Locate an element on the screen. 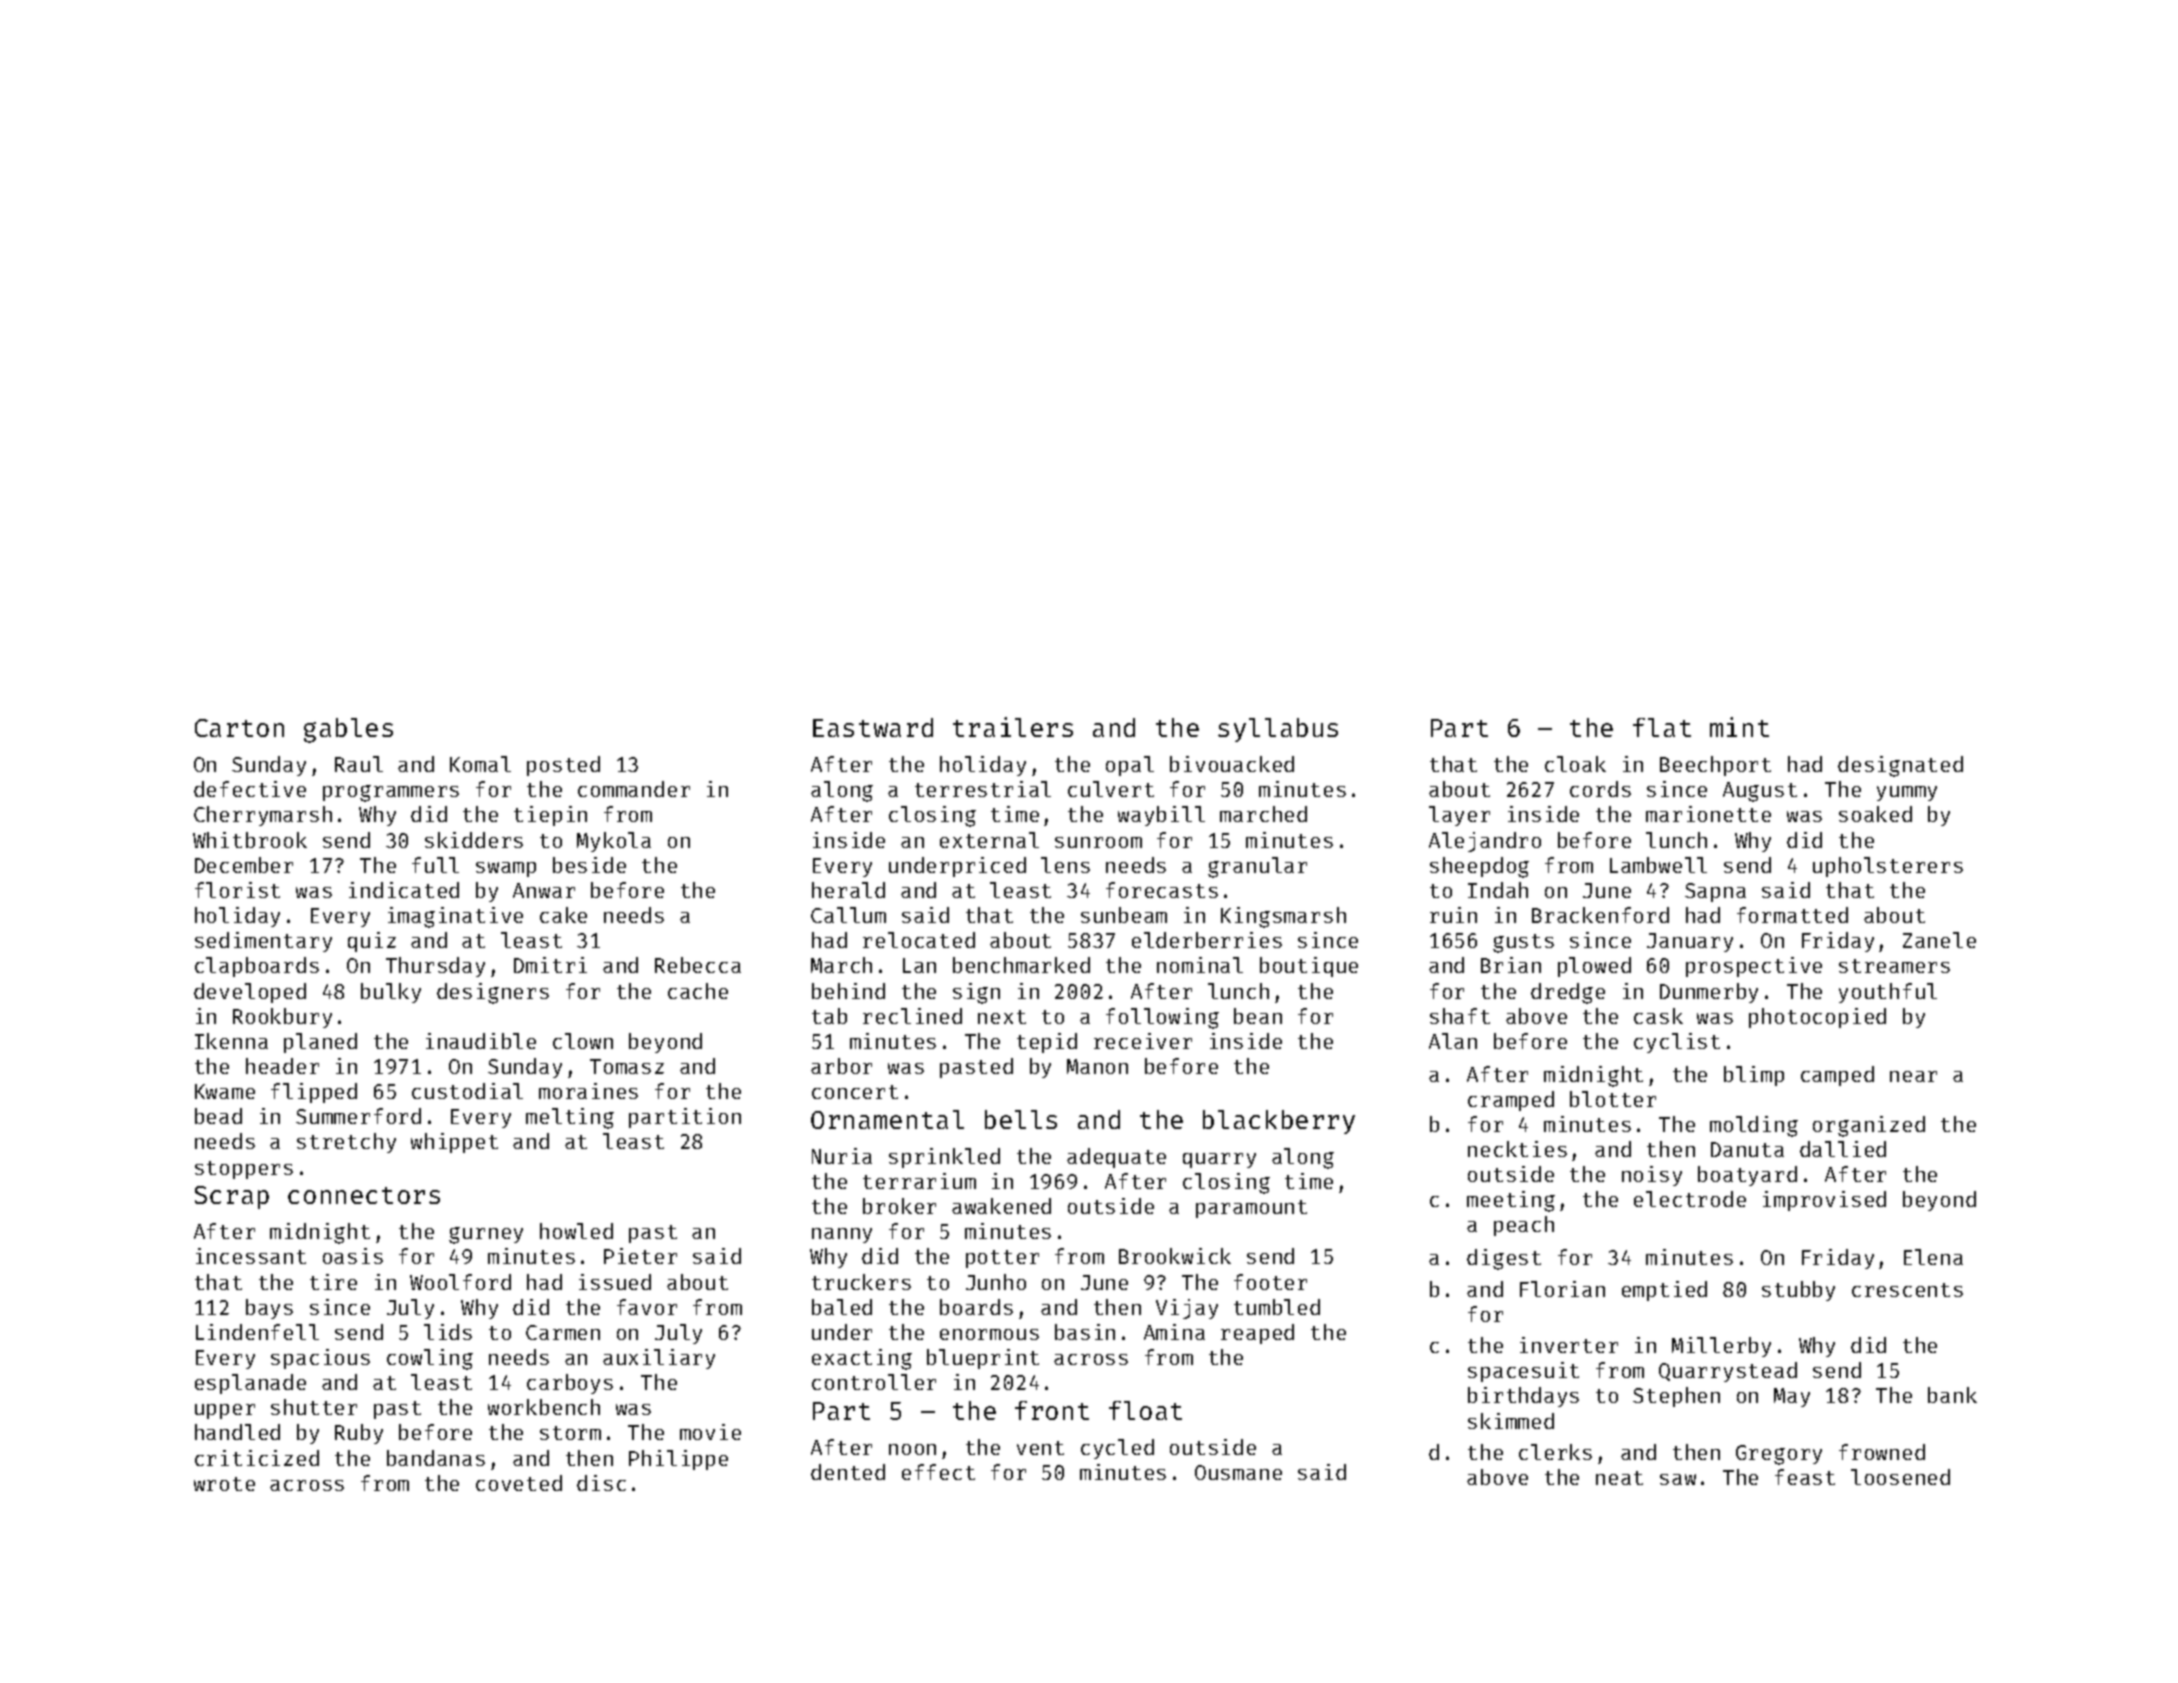 The height and width of the screenshot is (1683, 2178). Rebecca is located at coordinates (698, 965).
